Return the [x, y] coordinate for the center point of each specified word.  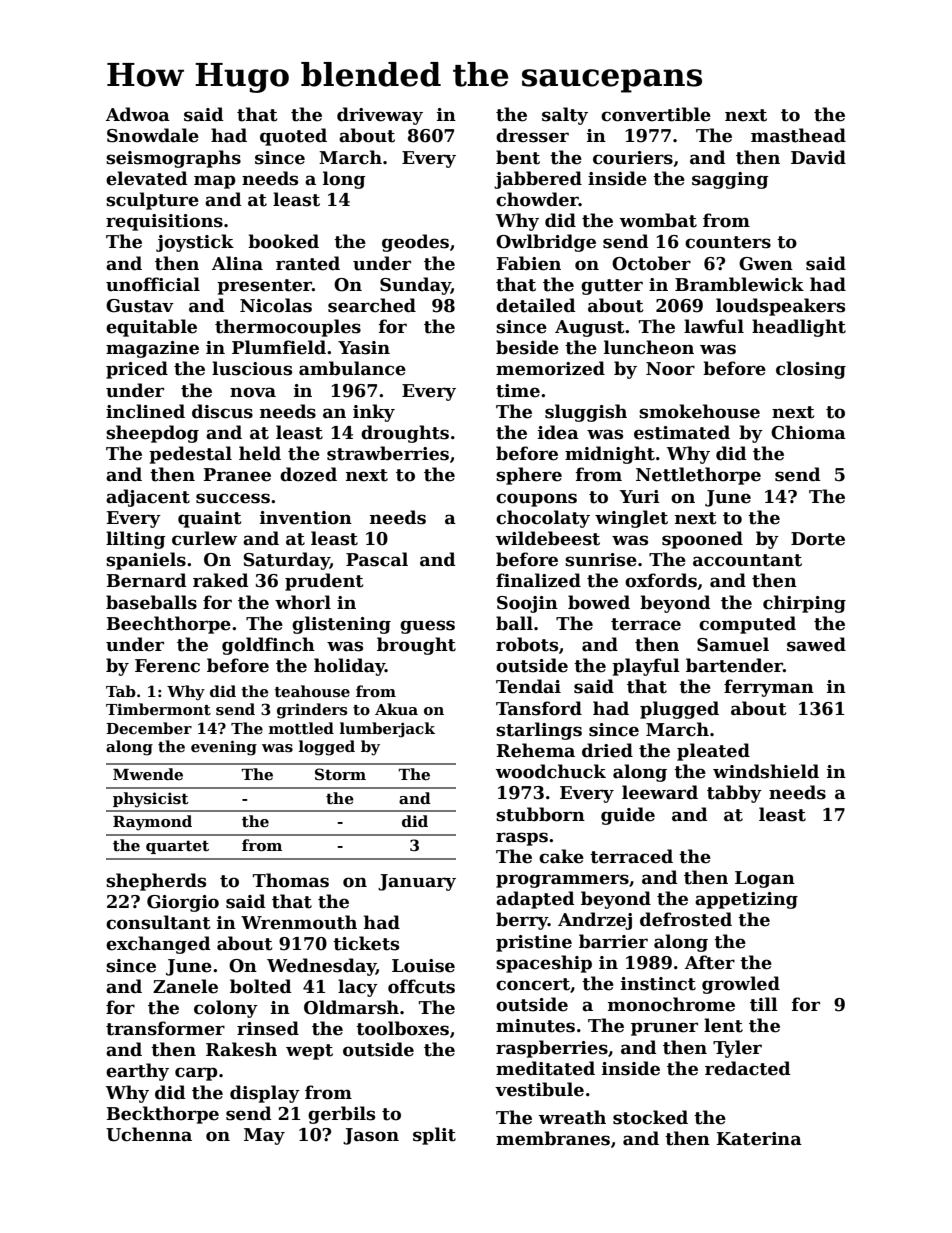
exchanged [158, 945]
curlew [204, 538]
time [518, 391]
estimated [682, 432]
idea [558, 432]
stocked [650, 1117]
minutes [535, 1026]
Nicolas [276, 305]
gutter [612, 287]
